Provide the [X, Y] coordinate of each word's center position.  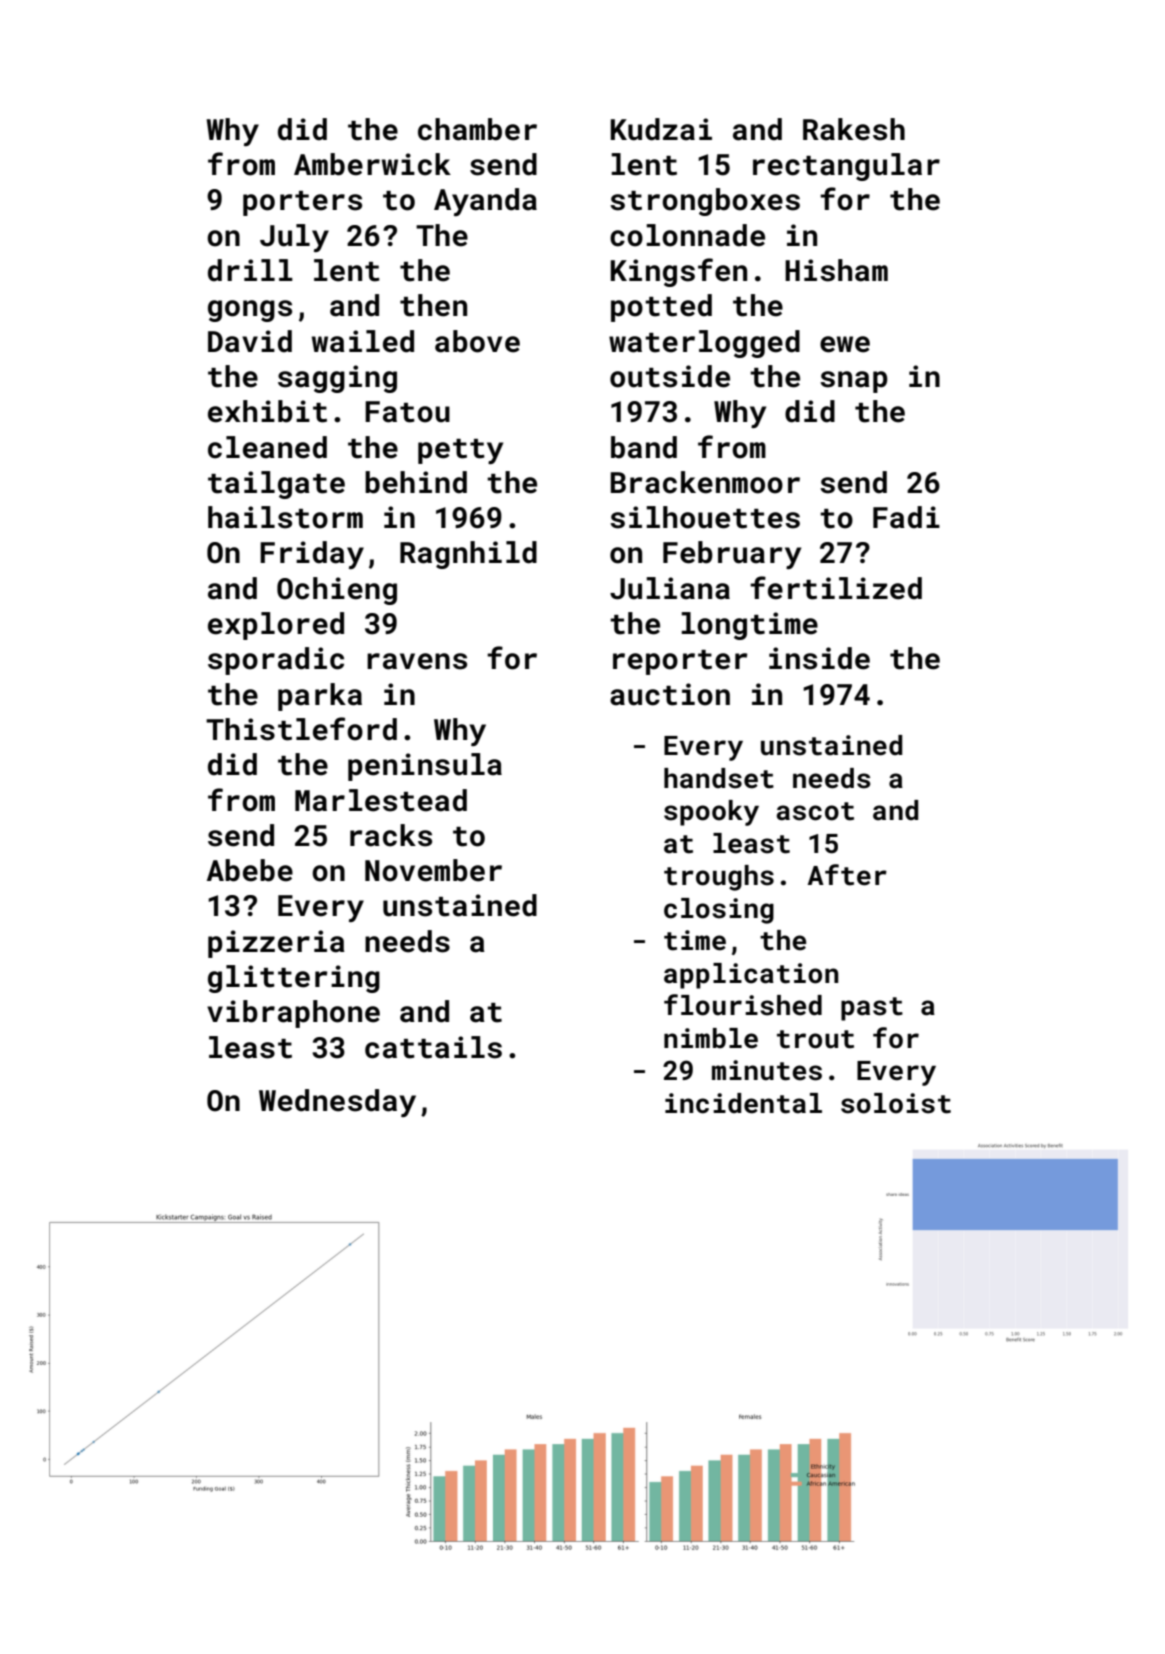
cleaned [267, 447]
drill [250, 270]
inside [819, 658]
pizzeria [276, 944]
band [644, 447]
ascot [815, 811]
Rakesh [854, 129]
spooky [711, 813]
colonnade [687, 235]
